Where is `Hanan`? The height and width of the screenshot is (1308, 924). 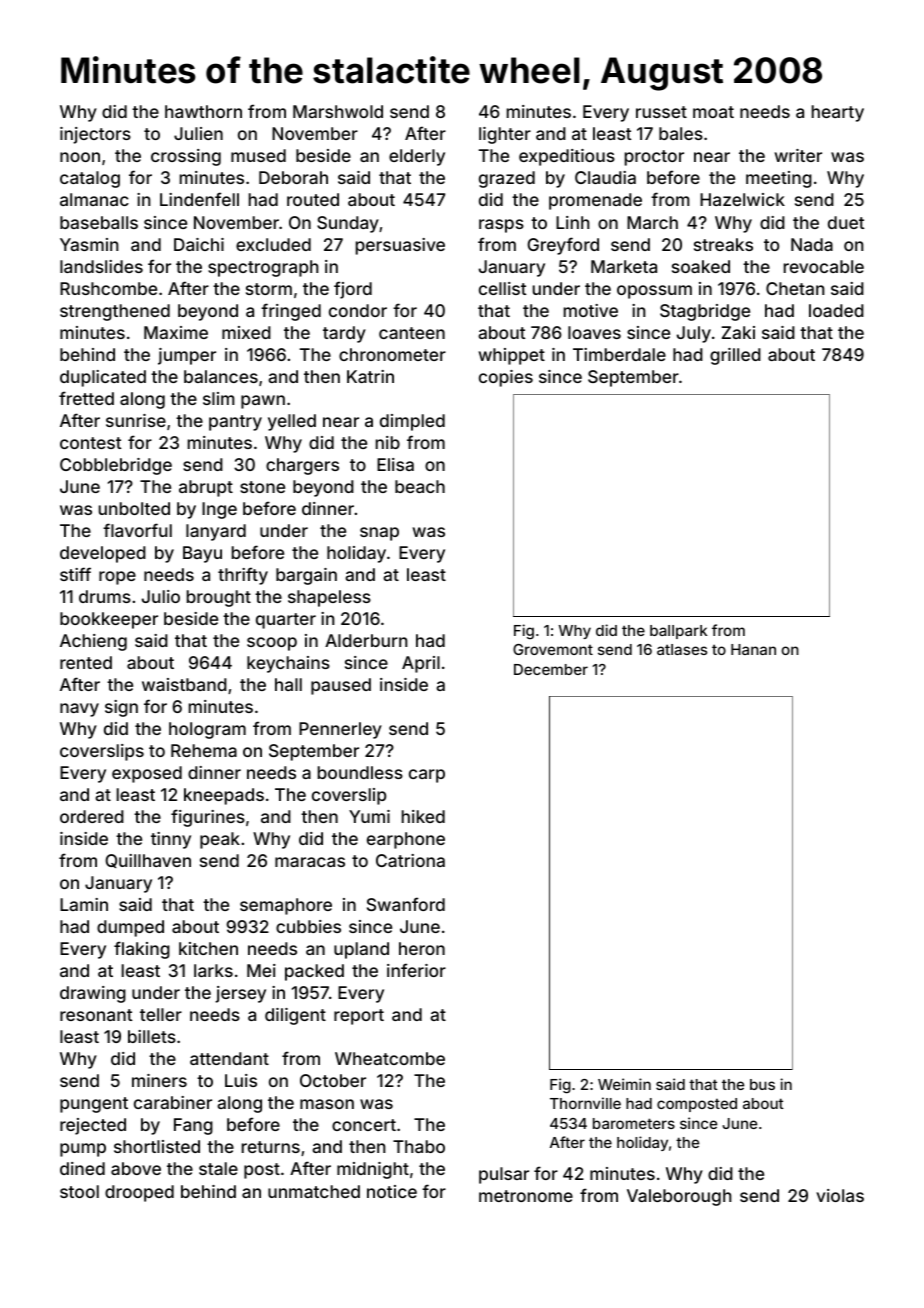
Hanan is located at coordinates (753, 649).
